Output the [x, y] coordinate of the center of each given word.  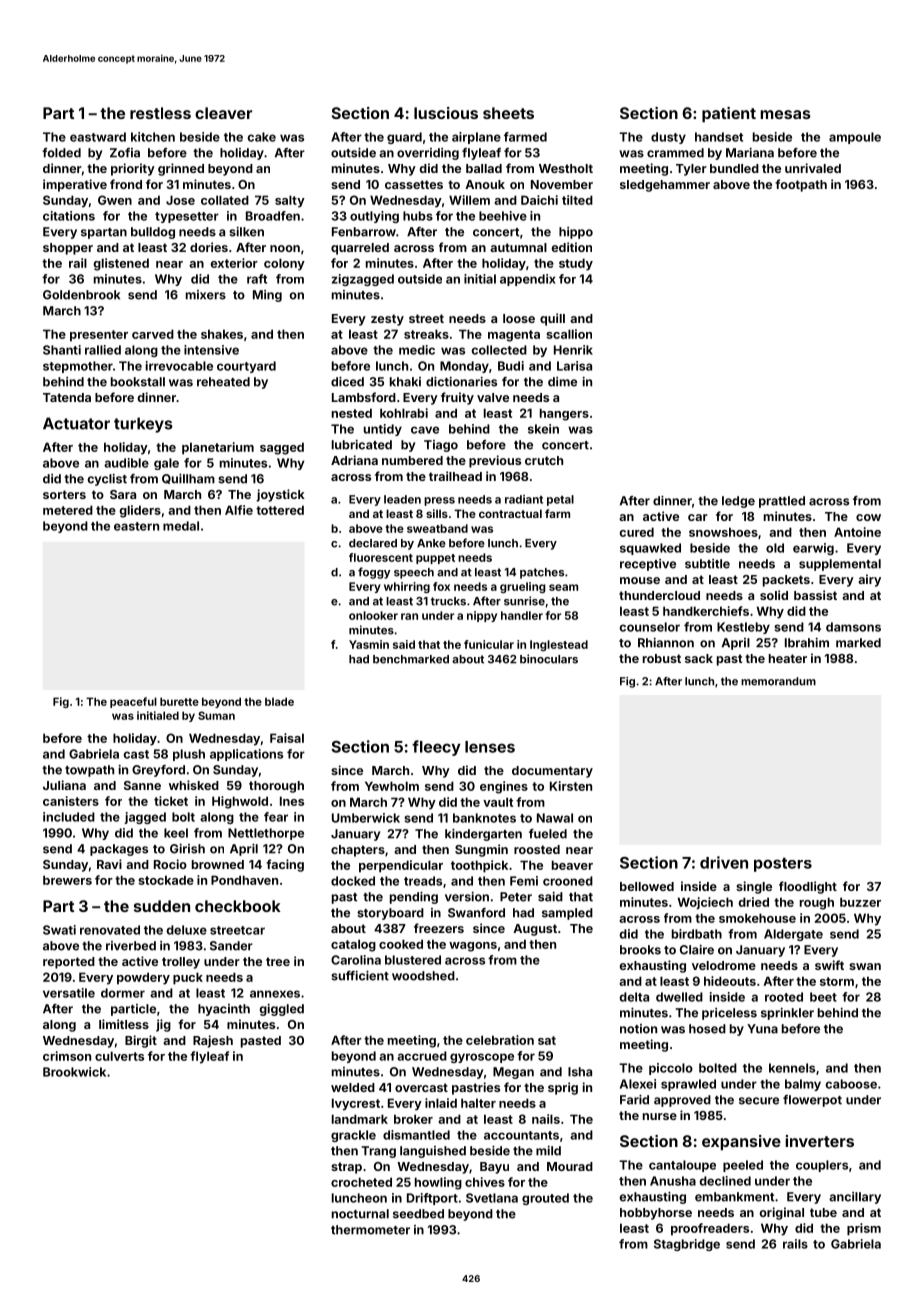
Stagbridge [687, 1245]
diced [347, 382]
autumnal [518, 247]
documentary [552, 772]
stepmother [78, 367]
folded [61, 153]
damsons [853, 627]
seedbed [418, 1214]
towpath [89, 771]
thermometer [370, 1230]
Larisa [574, 366]
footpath [801, 185]
